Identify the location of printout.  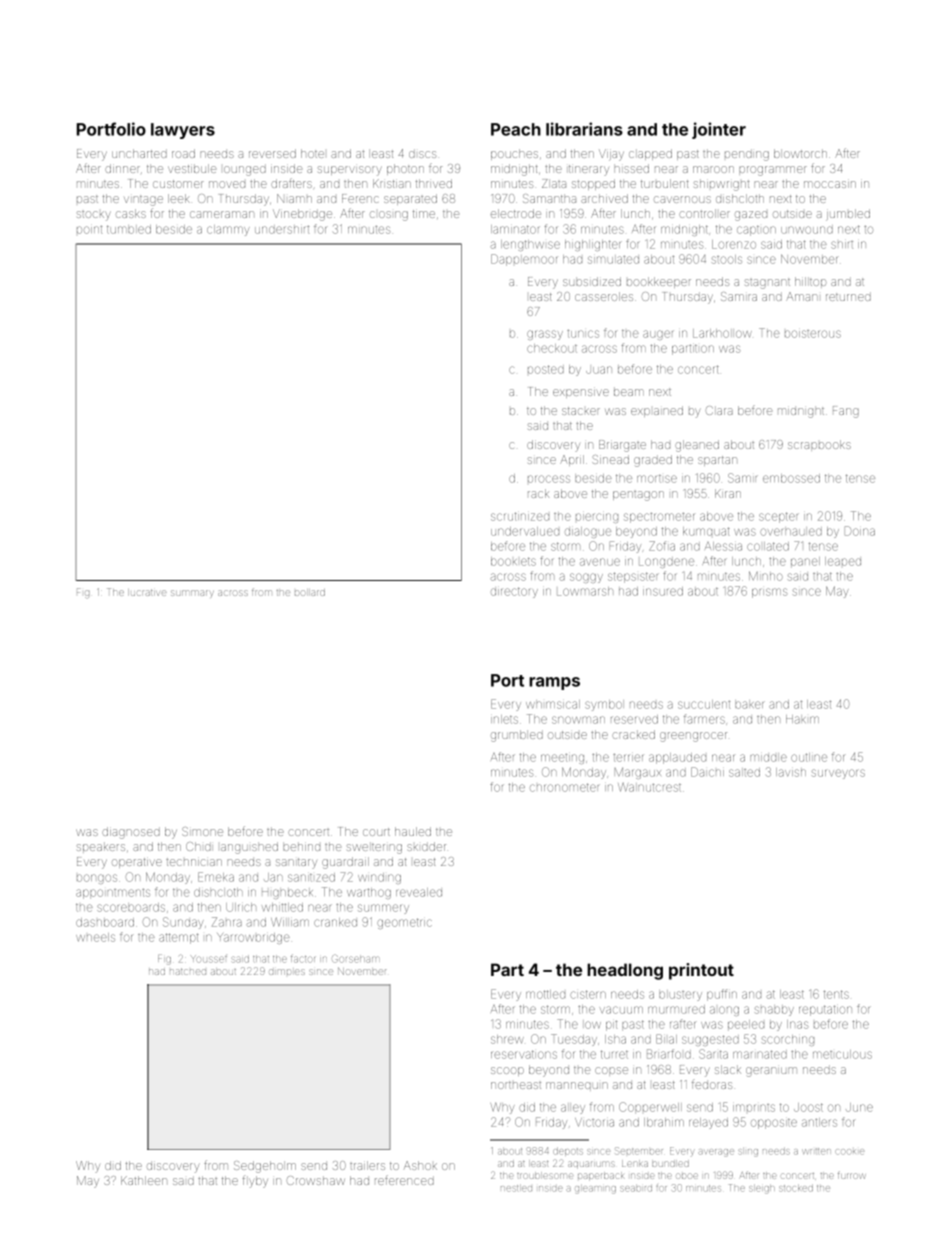
(701, 971).
